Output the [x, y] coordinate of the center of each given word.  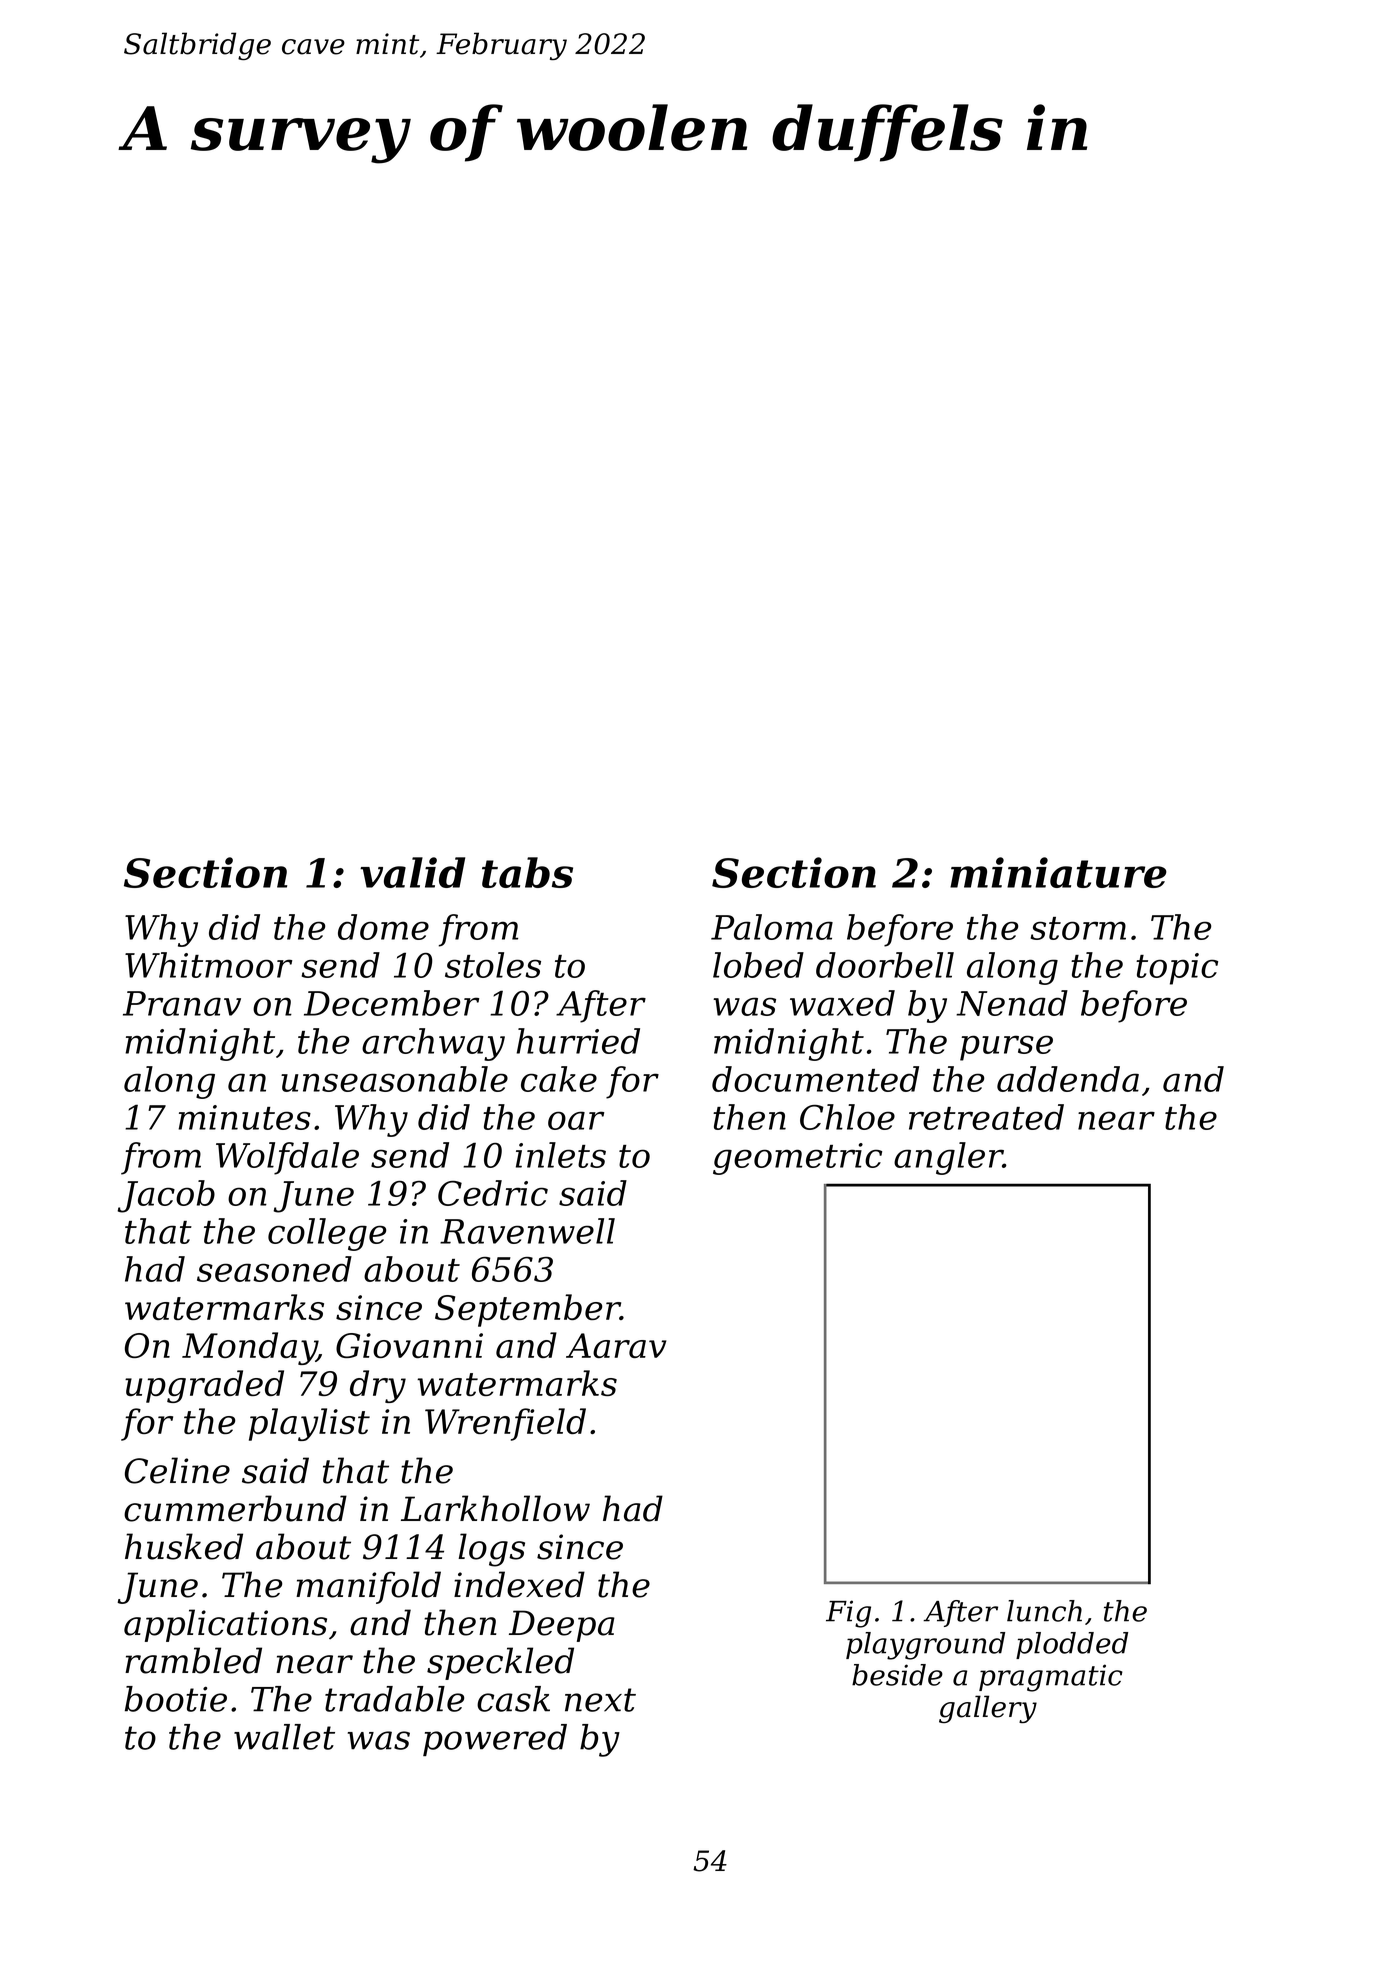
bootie [176, 1699]
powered [495, 1740]
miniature [1058, 872]
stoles [493, 965]
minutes [244, 1117]
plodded [1072, 1645]
